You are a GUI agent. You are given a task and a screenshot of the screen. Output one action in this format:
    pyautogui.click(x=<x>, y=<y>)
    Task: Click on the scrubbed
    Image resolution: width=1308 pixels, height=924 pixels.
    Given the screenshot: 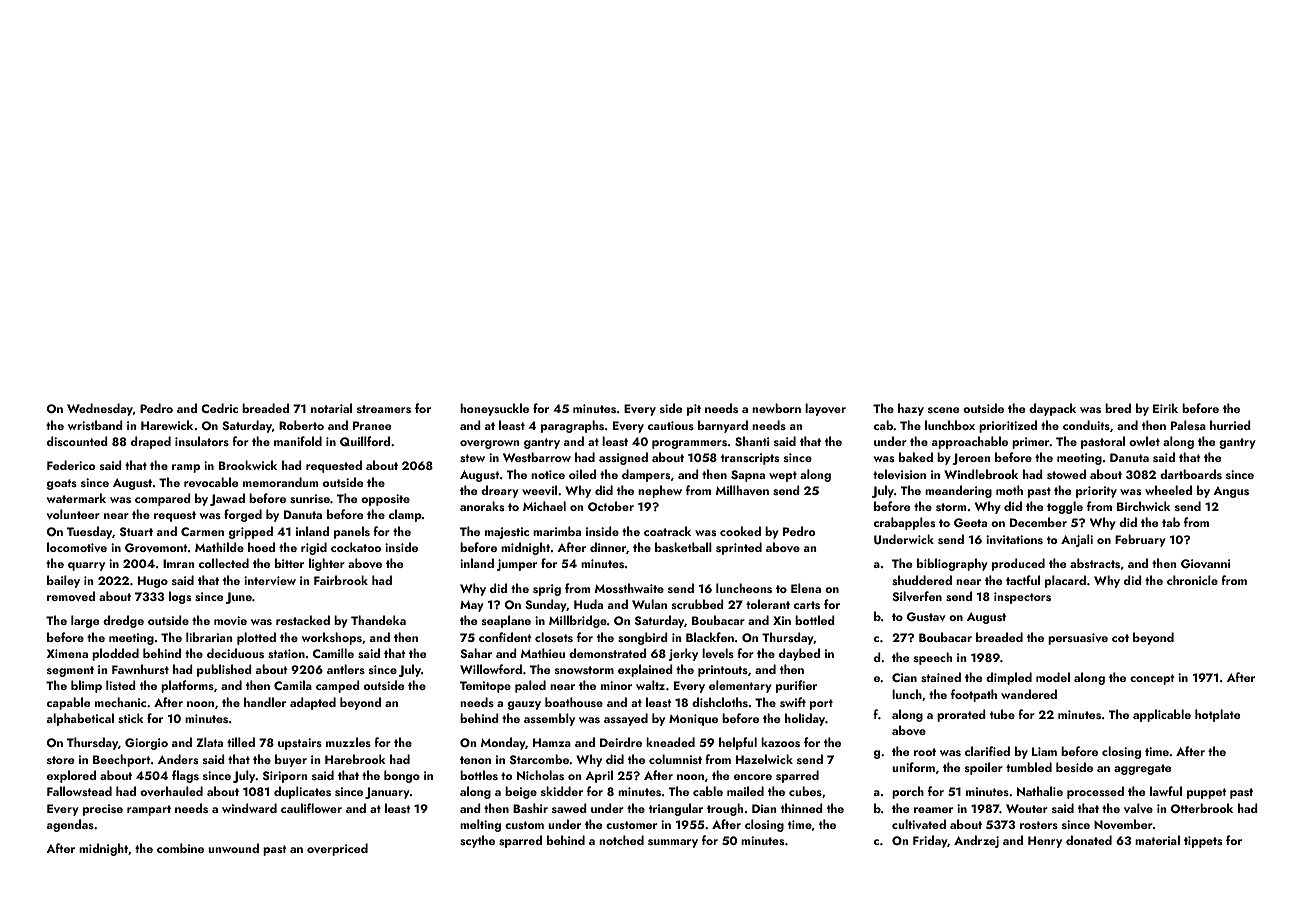 What is the action you would take?
    pyautogui.click(x=698, y=604)
